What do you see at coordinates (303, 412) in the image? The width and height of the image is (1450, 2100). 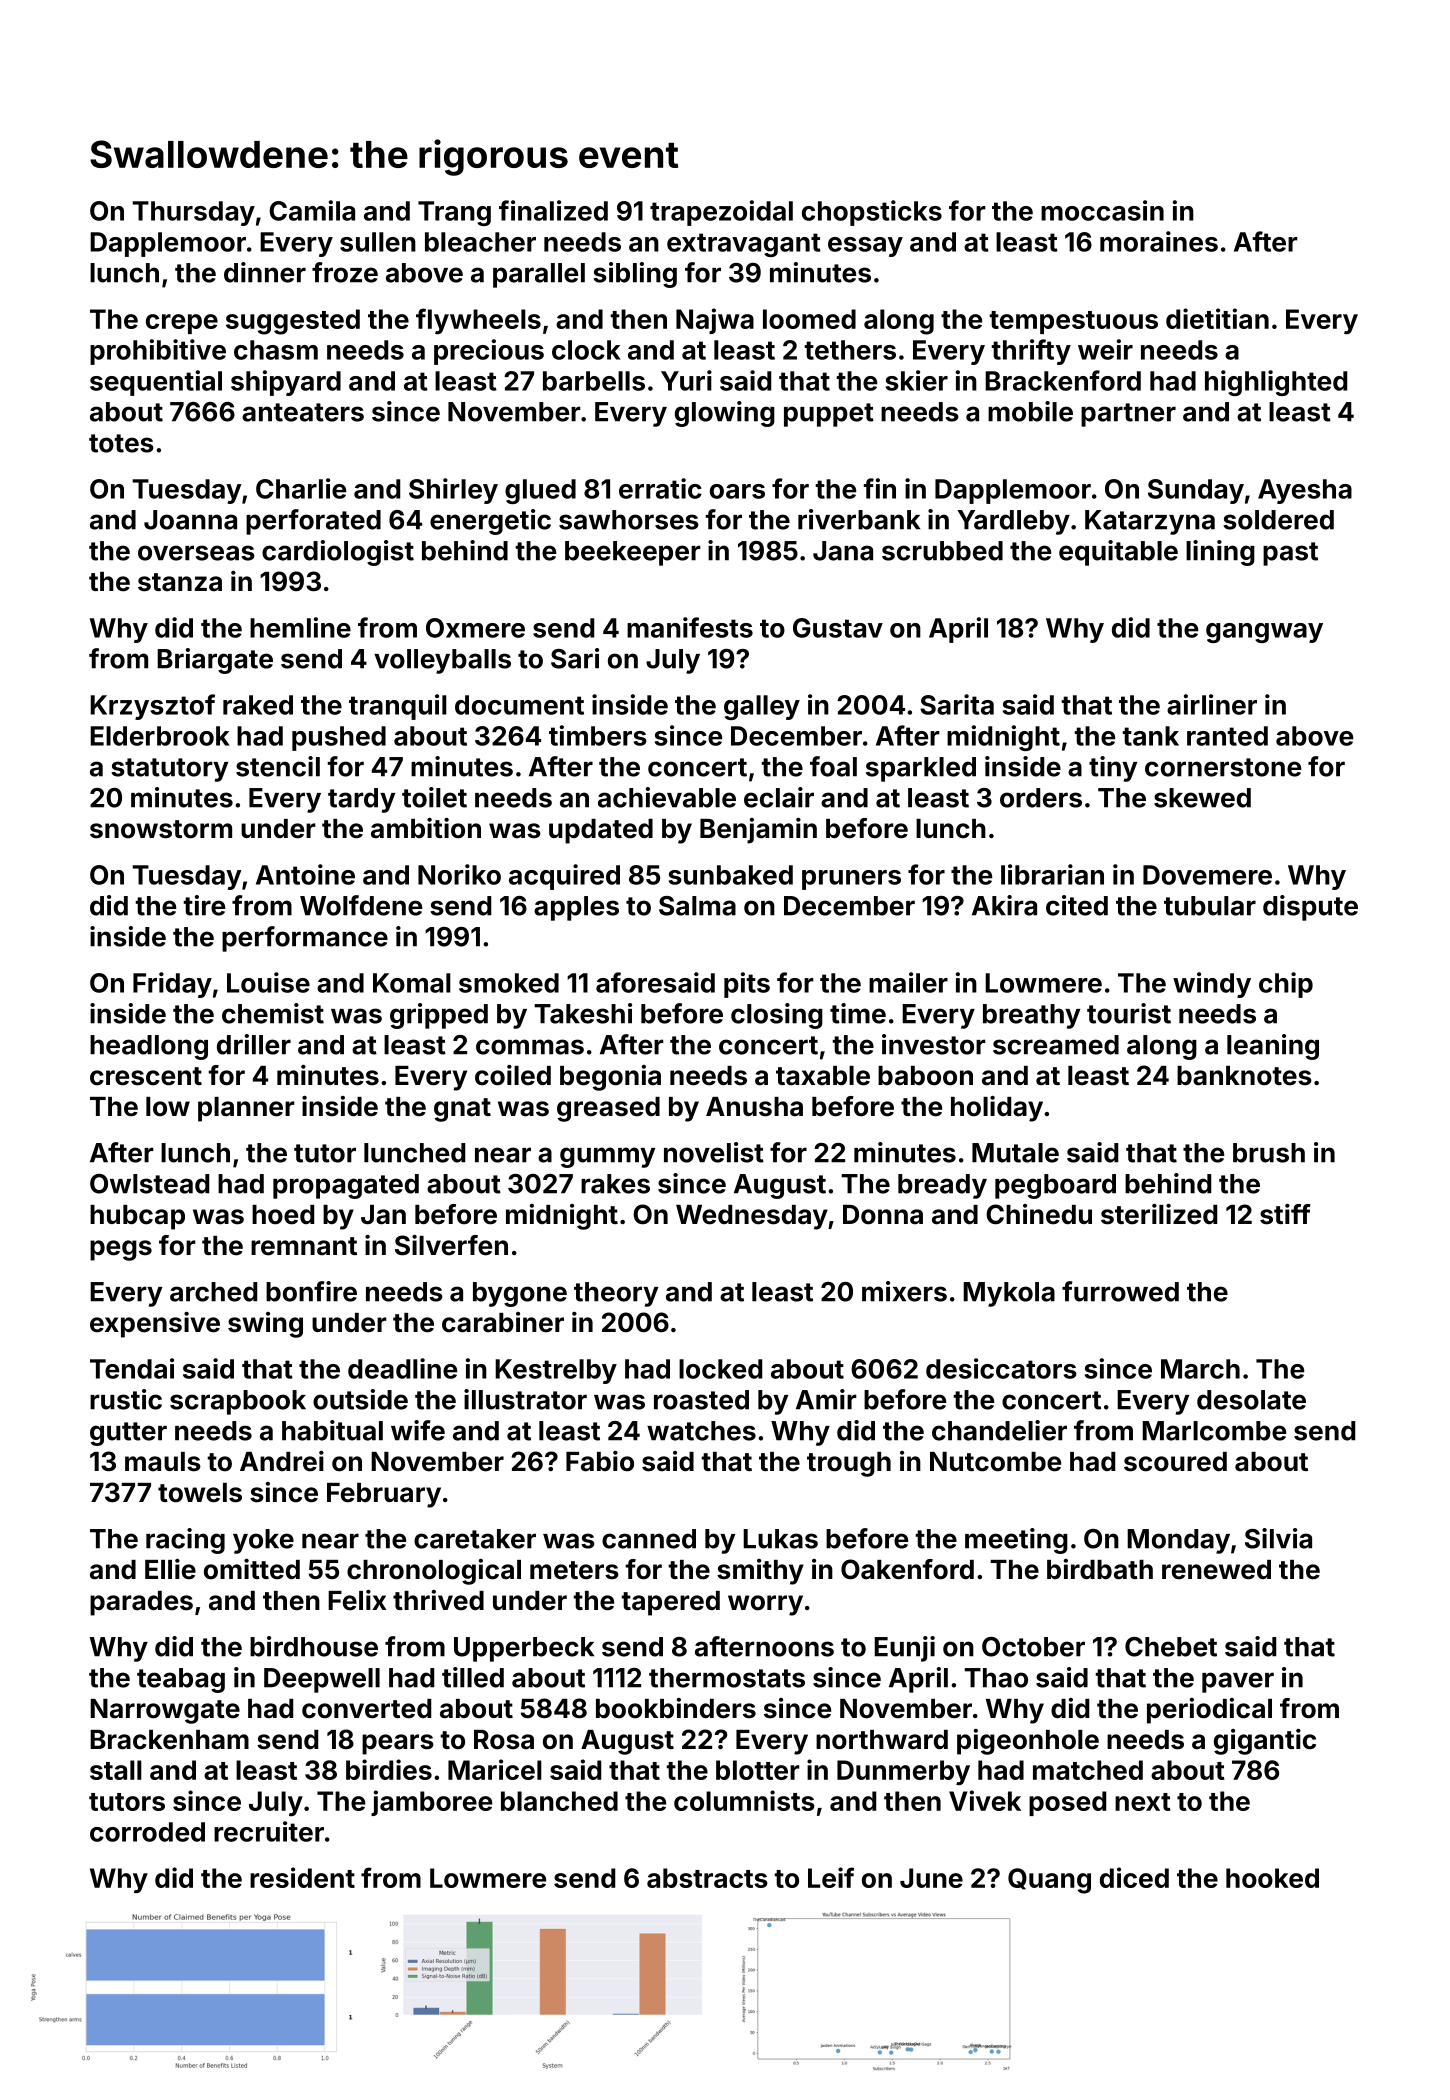 I see `anteaters` at bounding box center [303, 412].
